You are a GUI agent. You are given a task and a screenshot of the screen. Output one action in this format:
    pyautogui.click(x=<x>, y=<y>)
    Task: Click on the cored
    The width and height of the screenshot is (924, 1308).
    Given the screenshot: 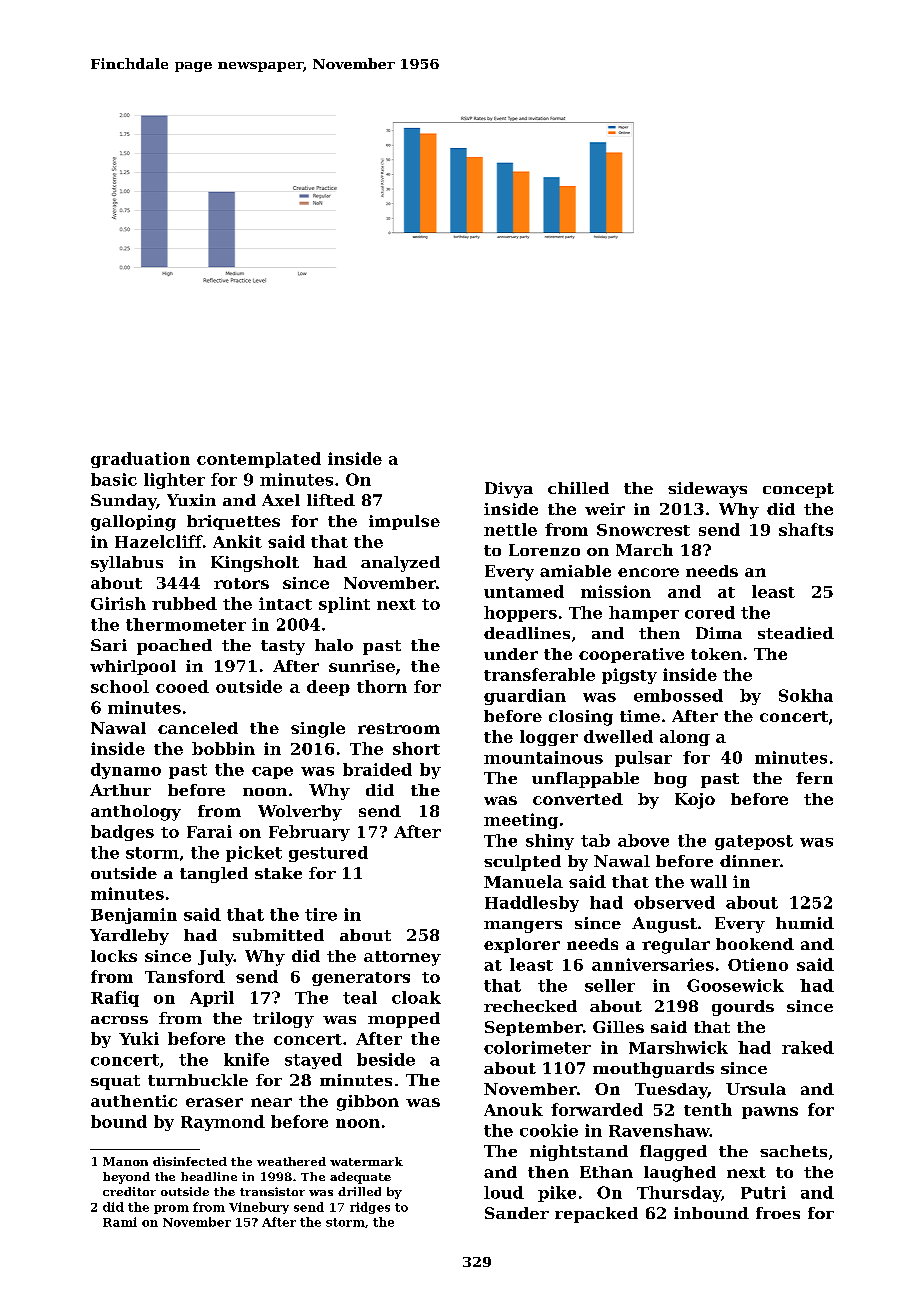 What is the action you would take?
    pyautogui.click(x=710, y=612)
